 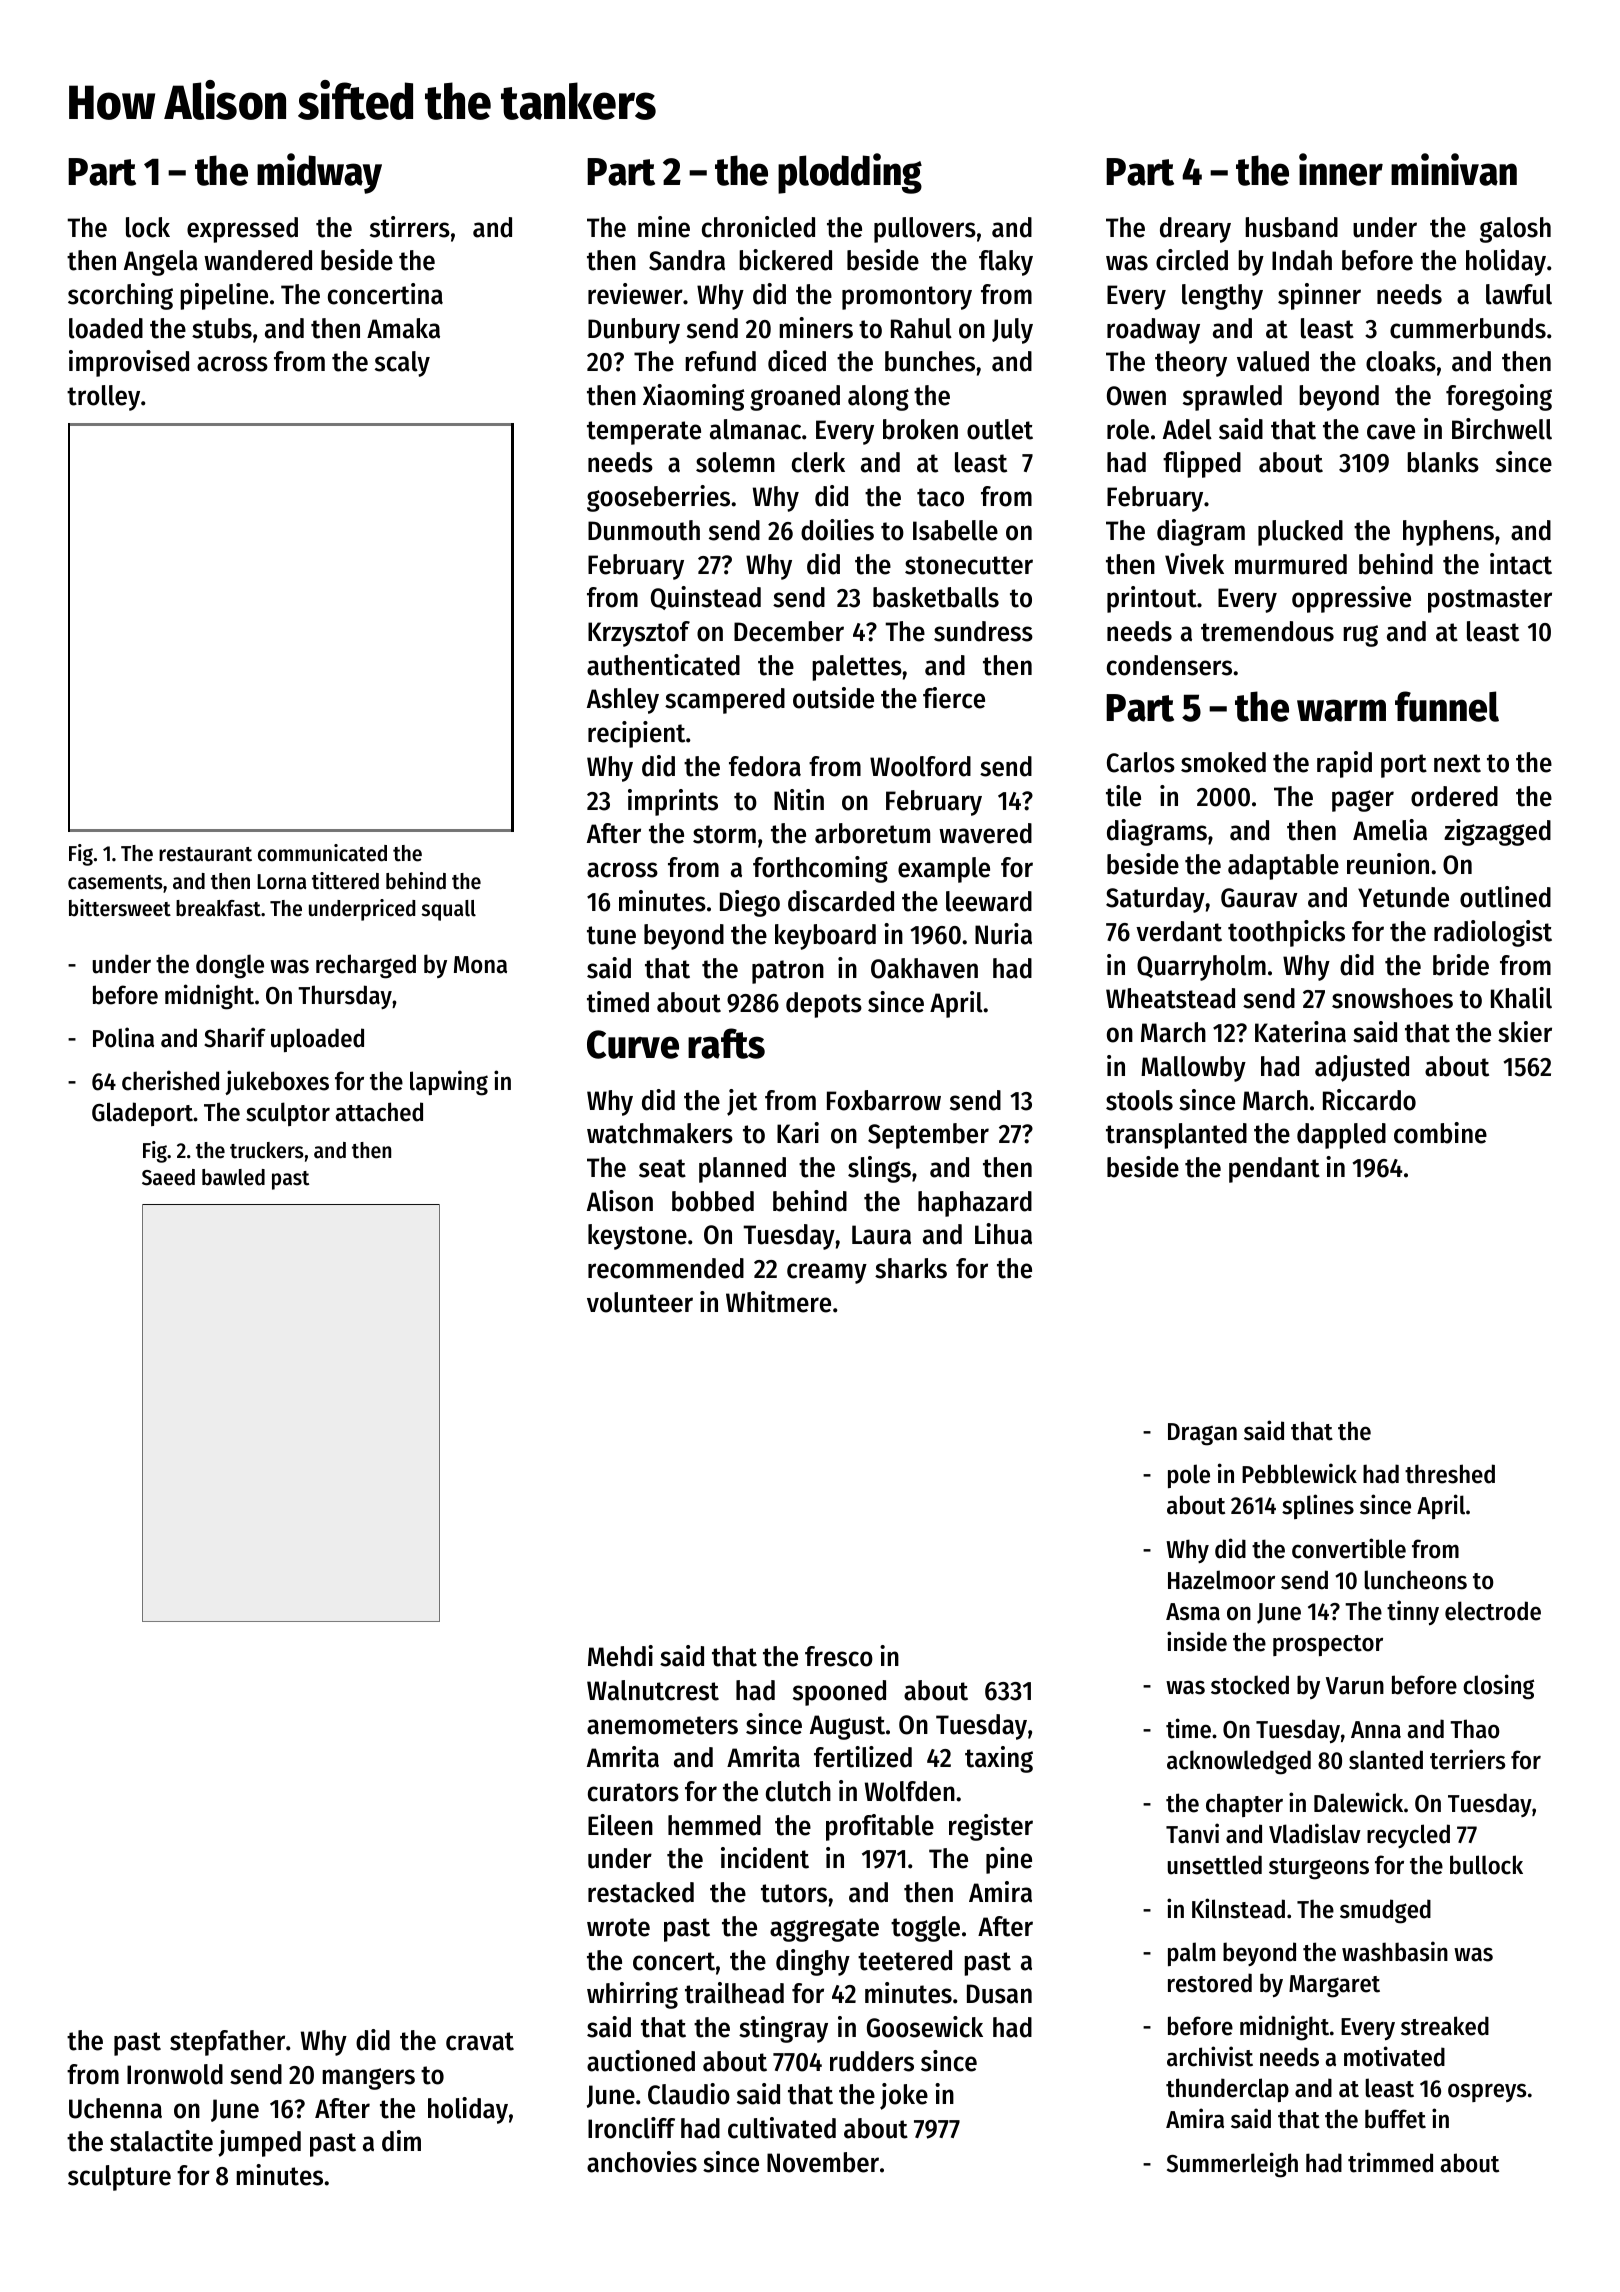 I want to click on lapwing, so click(x=449, y=1083).
